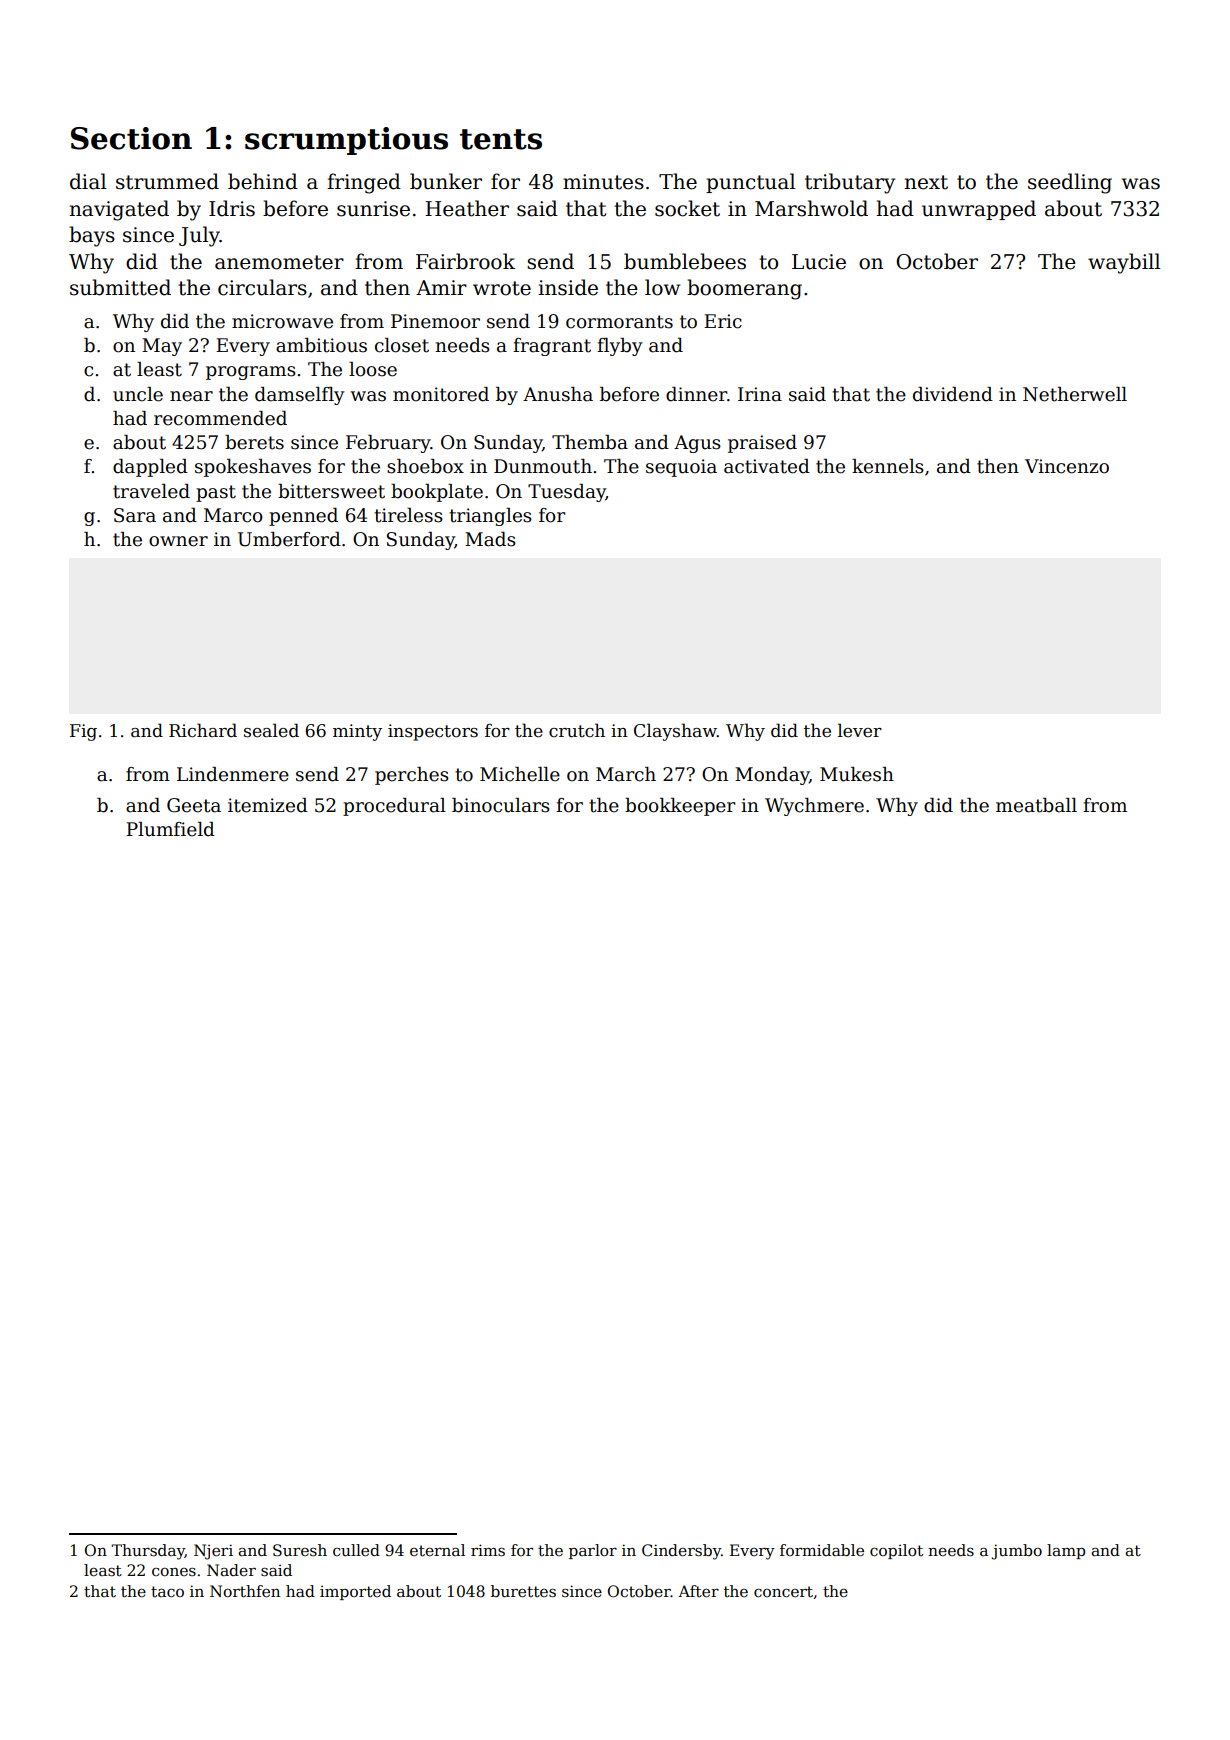 The width and height of the screenshot is (1230, 1740). I want to click on parlor, so click(593, 1551).
